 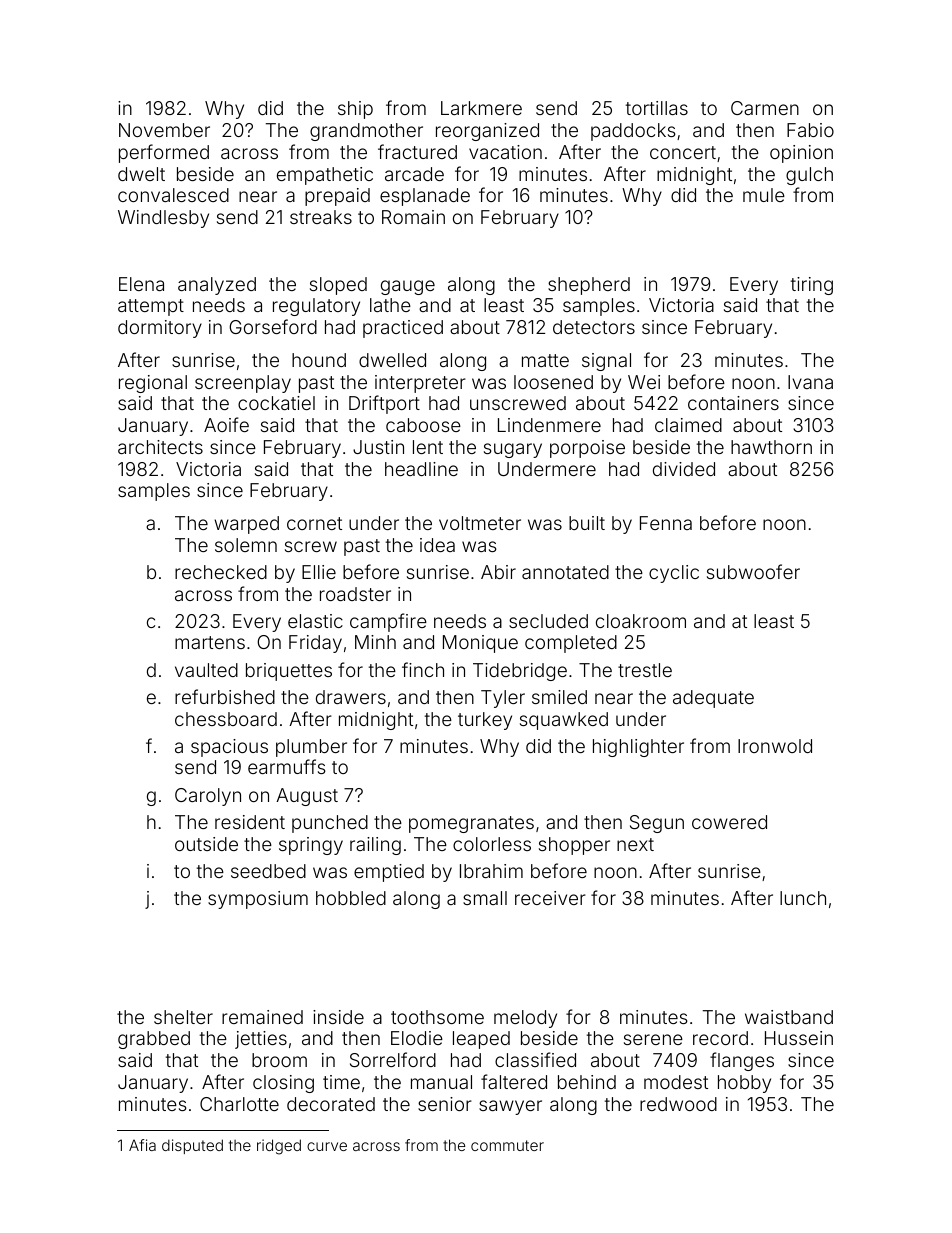 I want to click on sugary, so click(x=513, y=450).
